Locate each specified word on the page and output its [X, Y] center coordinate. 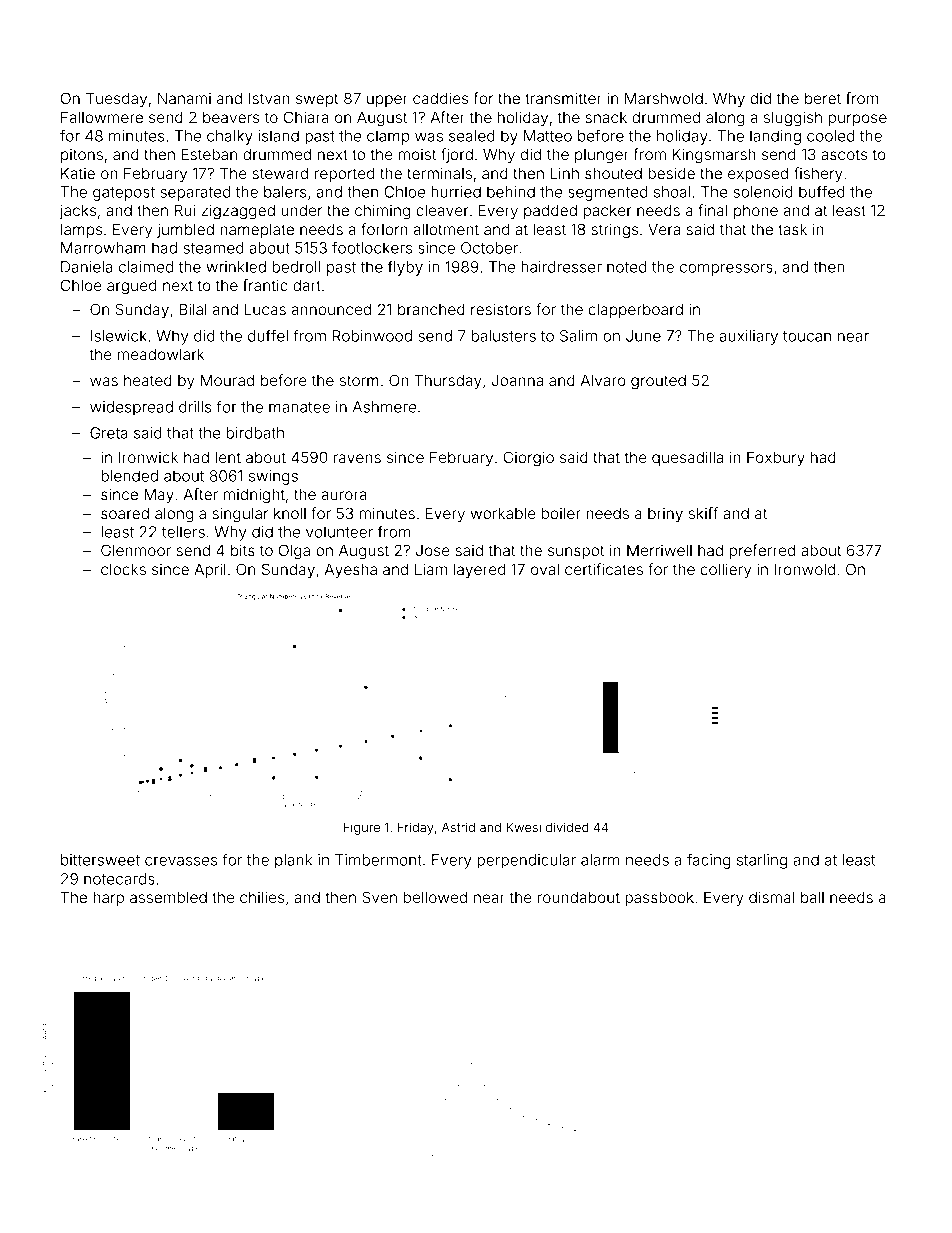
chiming [382, 212]
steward [280, 173]
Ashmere [384, 407]
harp [108, 899]
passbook [659, 899]
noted [626, 267]
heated [148, 380]
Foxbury [776, 458]
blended [129, 476]
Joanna [517, 380]
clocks [123, 569]
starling [762, 861]
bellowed [435, 897]
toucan [807, 336]
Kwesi [524, 827]
